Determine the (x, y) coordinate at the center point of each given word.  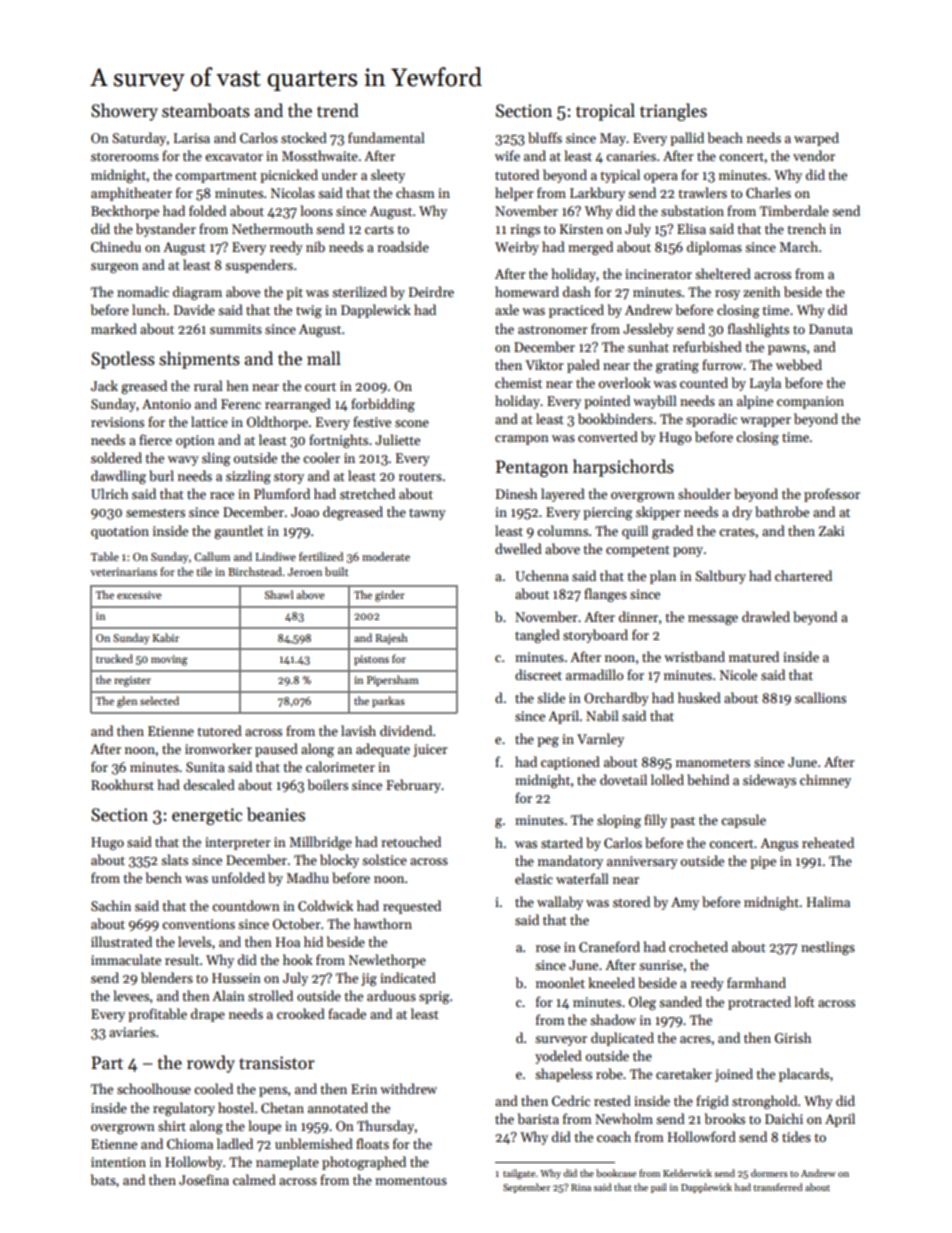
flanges (605, 595)
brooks (725, 1118)
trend (338, 110)
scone (412, 423)
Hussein (236, 978)
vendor (814, 155)
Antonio (166, 404)
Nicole (738, 674)
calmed (254, 1179)
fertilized (321, 556)
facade (347, 1013)
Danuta (831, 329)
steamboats (206, 110)
